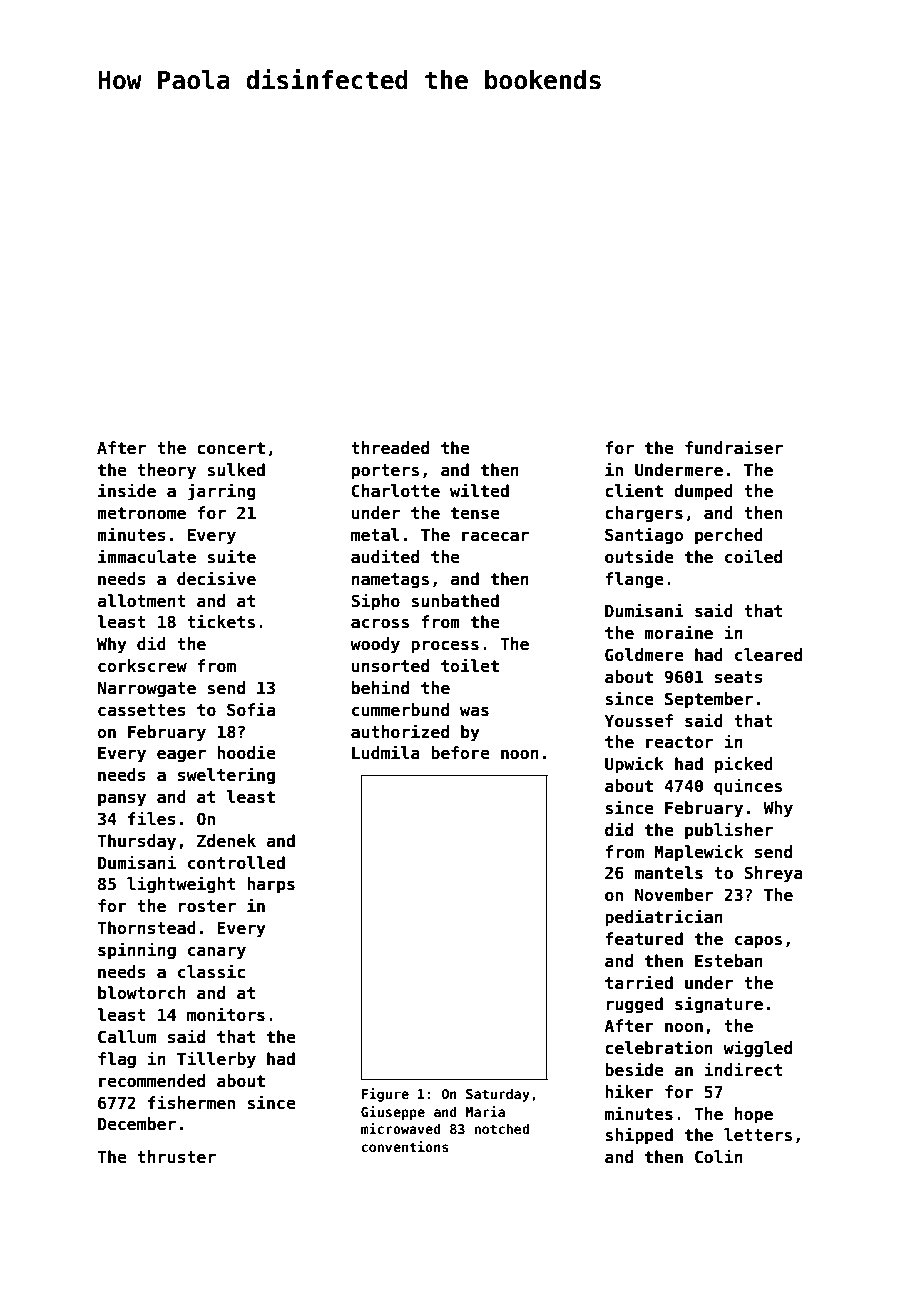 The height and width of the screenshot is (1316, 908). I want to click on thruster, so click(176, 1157).
